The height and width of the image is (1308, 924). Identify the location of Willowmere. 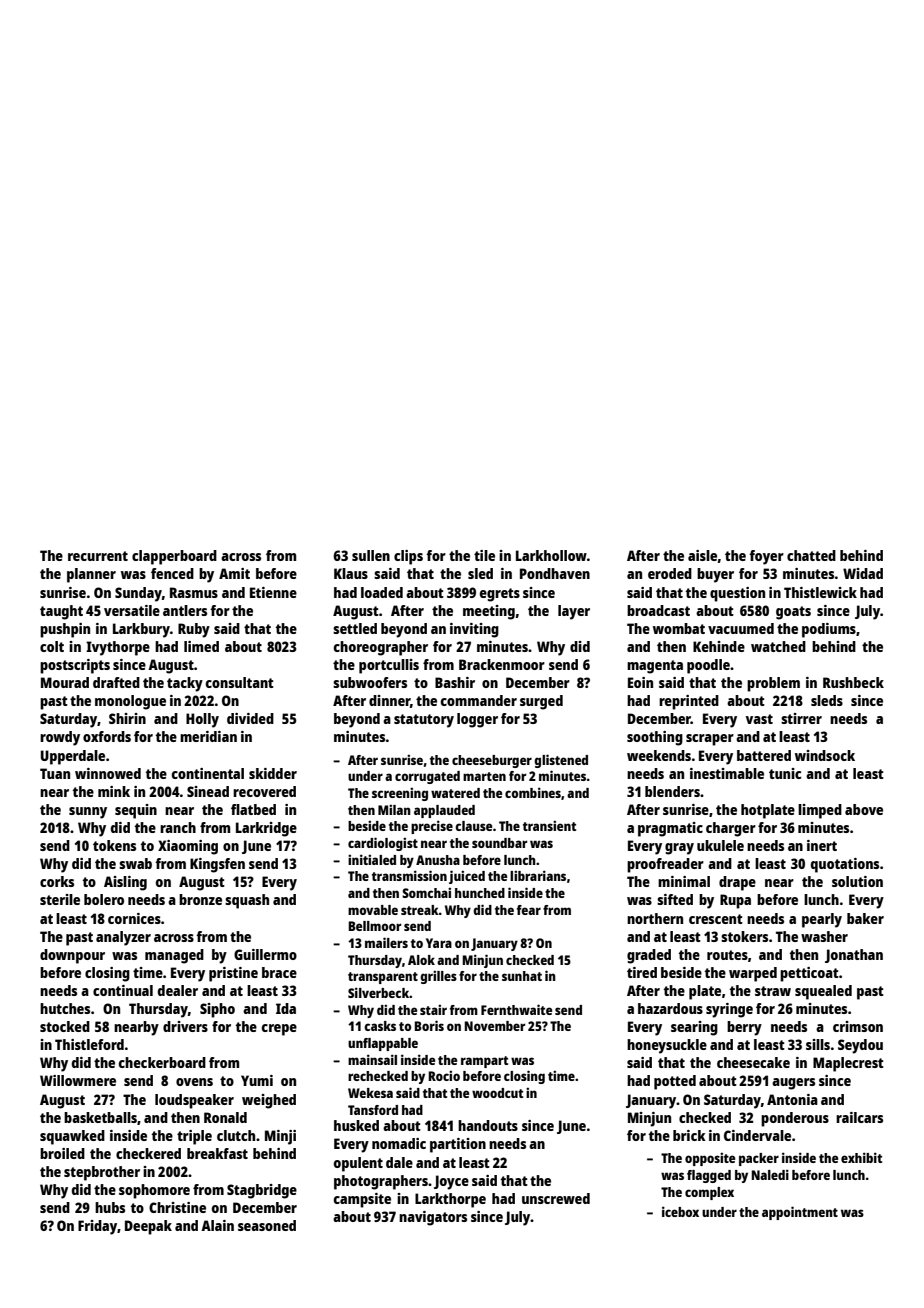
(78, 1080).
